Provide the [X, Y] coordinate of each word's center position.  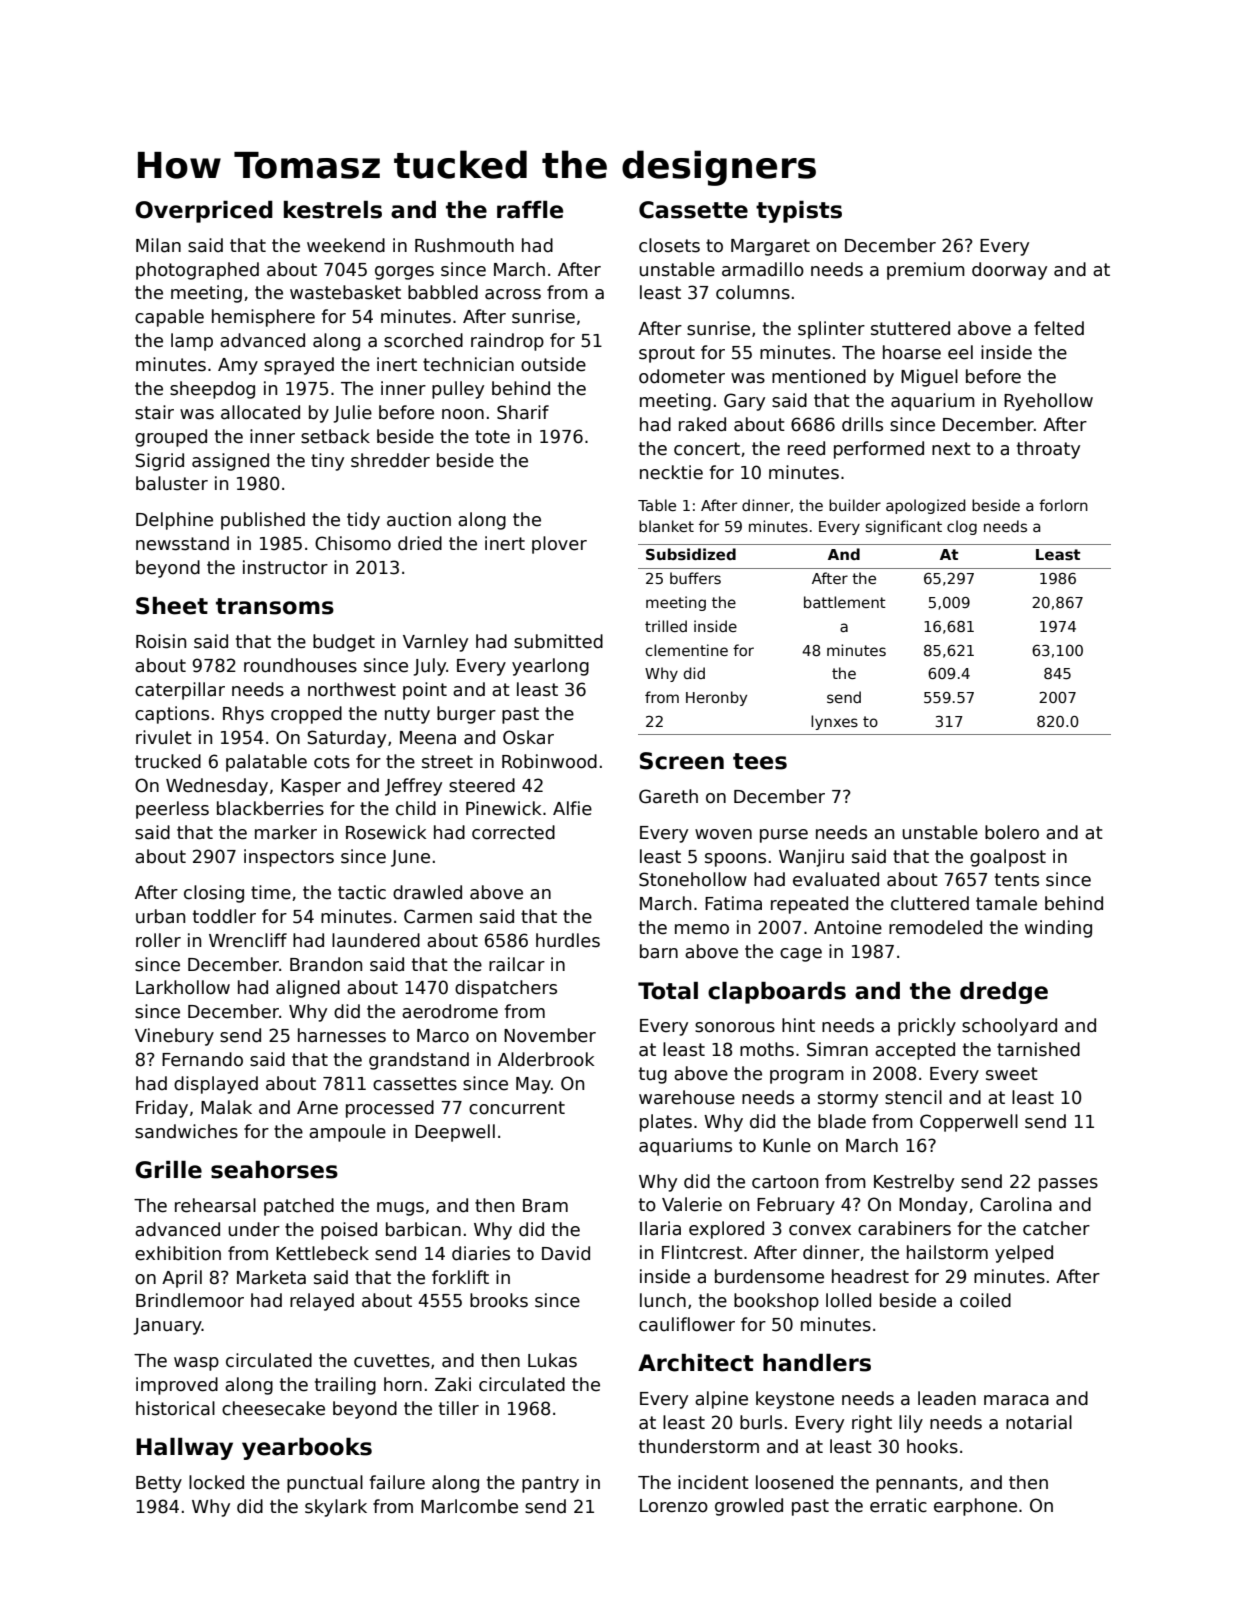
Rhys [243, 715]
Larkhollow [183, 987]
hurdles [568, 940]
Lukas [552, 1360]
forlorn [1063, 505]
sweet [1012, 1074]
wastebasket [345, 292]
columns [753, 292]
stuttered [910, 328]
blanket [666, 526]
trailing [345, 1386]
